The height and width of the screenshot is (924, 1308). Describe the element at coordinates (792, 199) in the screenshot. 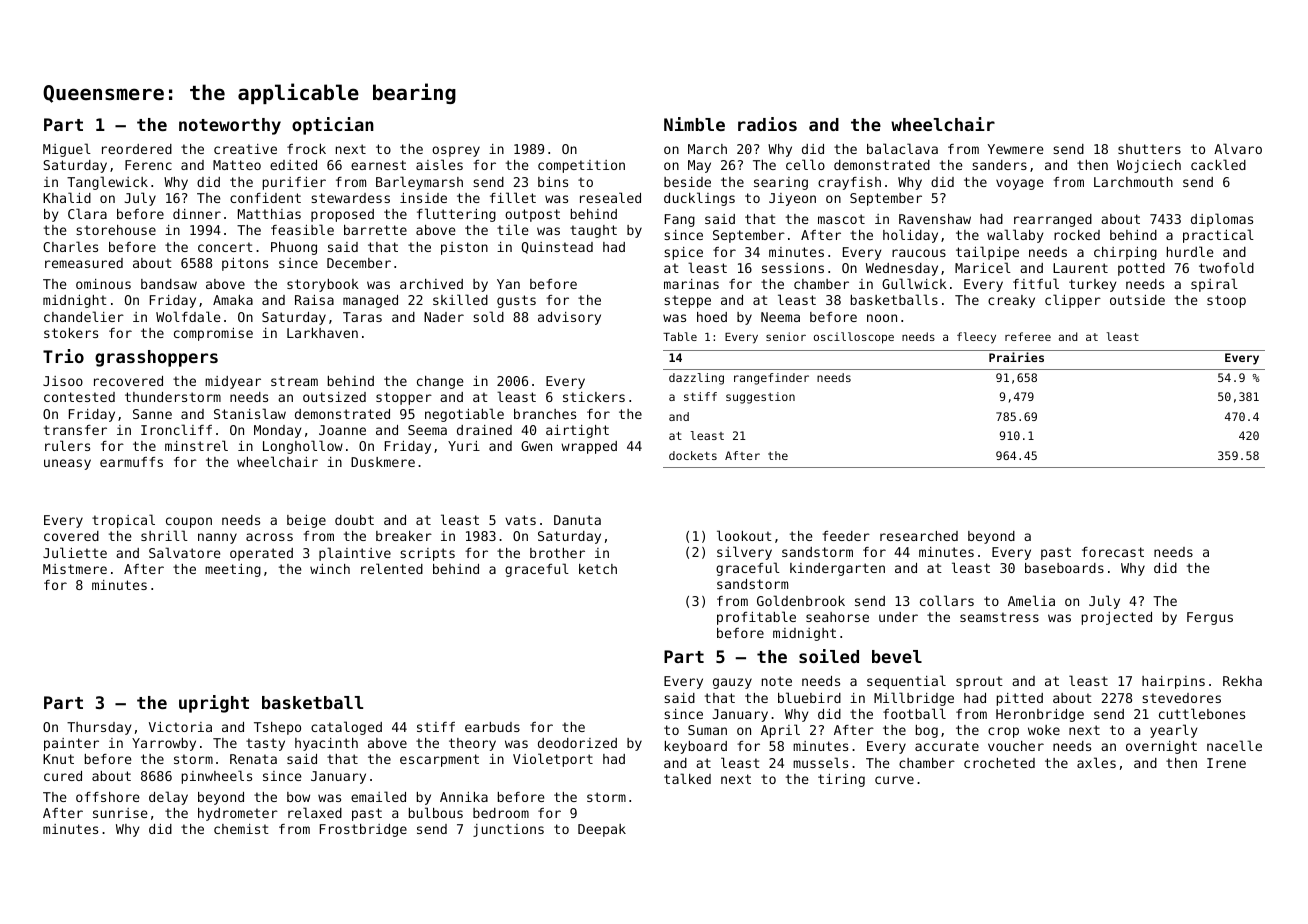

I see `Jiyeon` at that location.
